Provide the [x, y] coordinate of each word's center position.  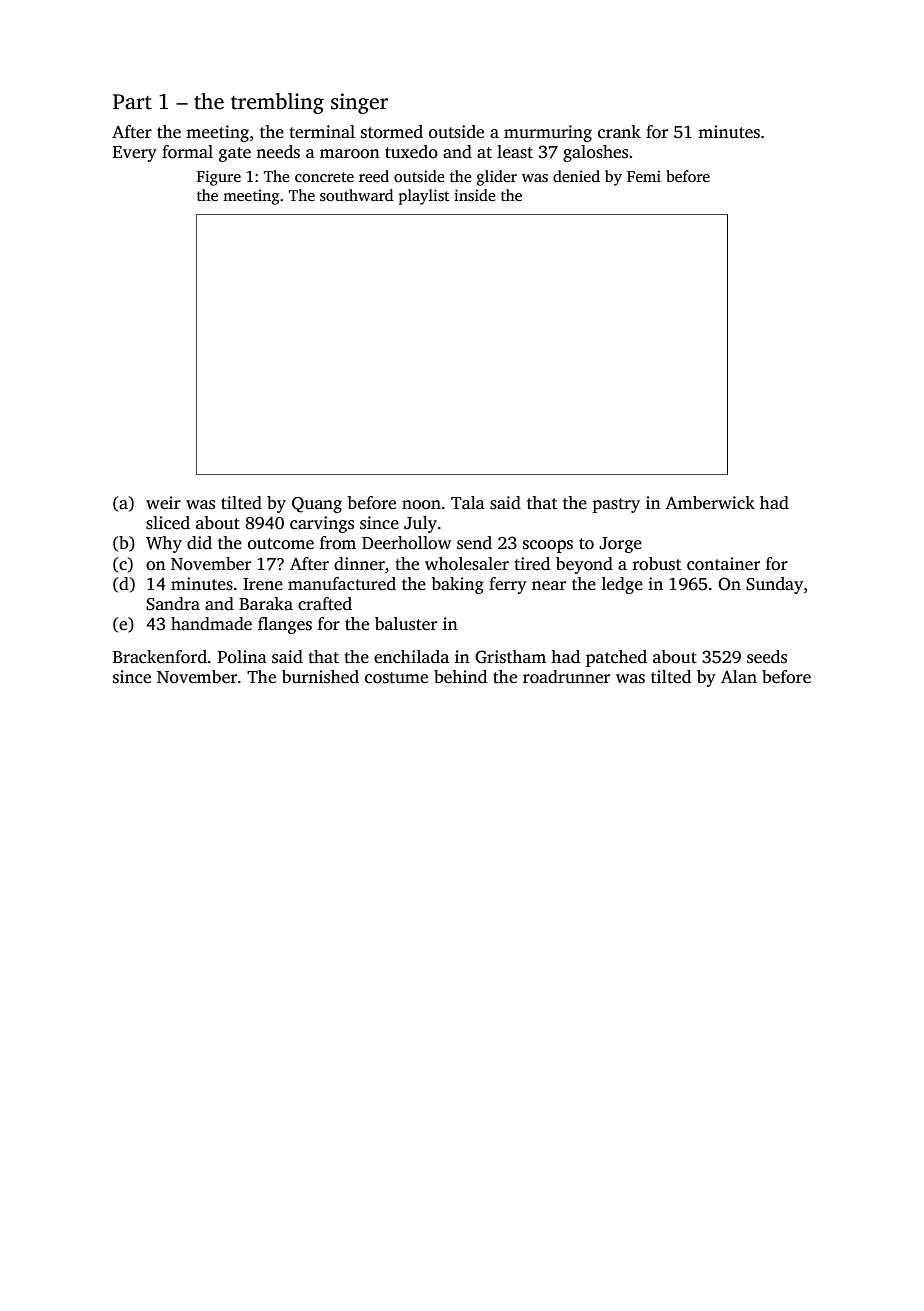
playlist [424, 197]
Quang [317, 505]
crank [619, 132]
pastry [616, 505]
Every [135, 154]
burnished [320, 677]
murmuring [548, 133]
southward [356, 195]
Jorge [620, 545]
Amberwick [710, 503]
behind [460, 677]
